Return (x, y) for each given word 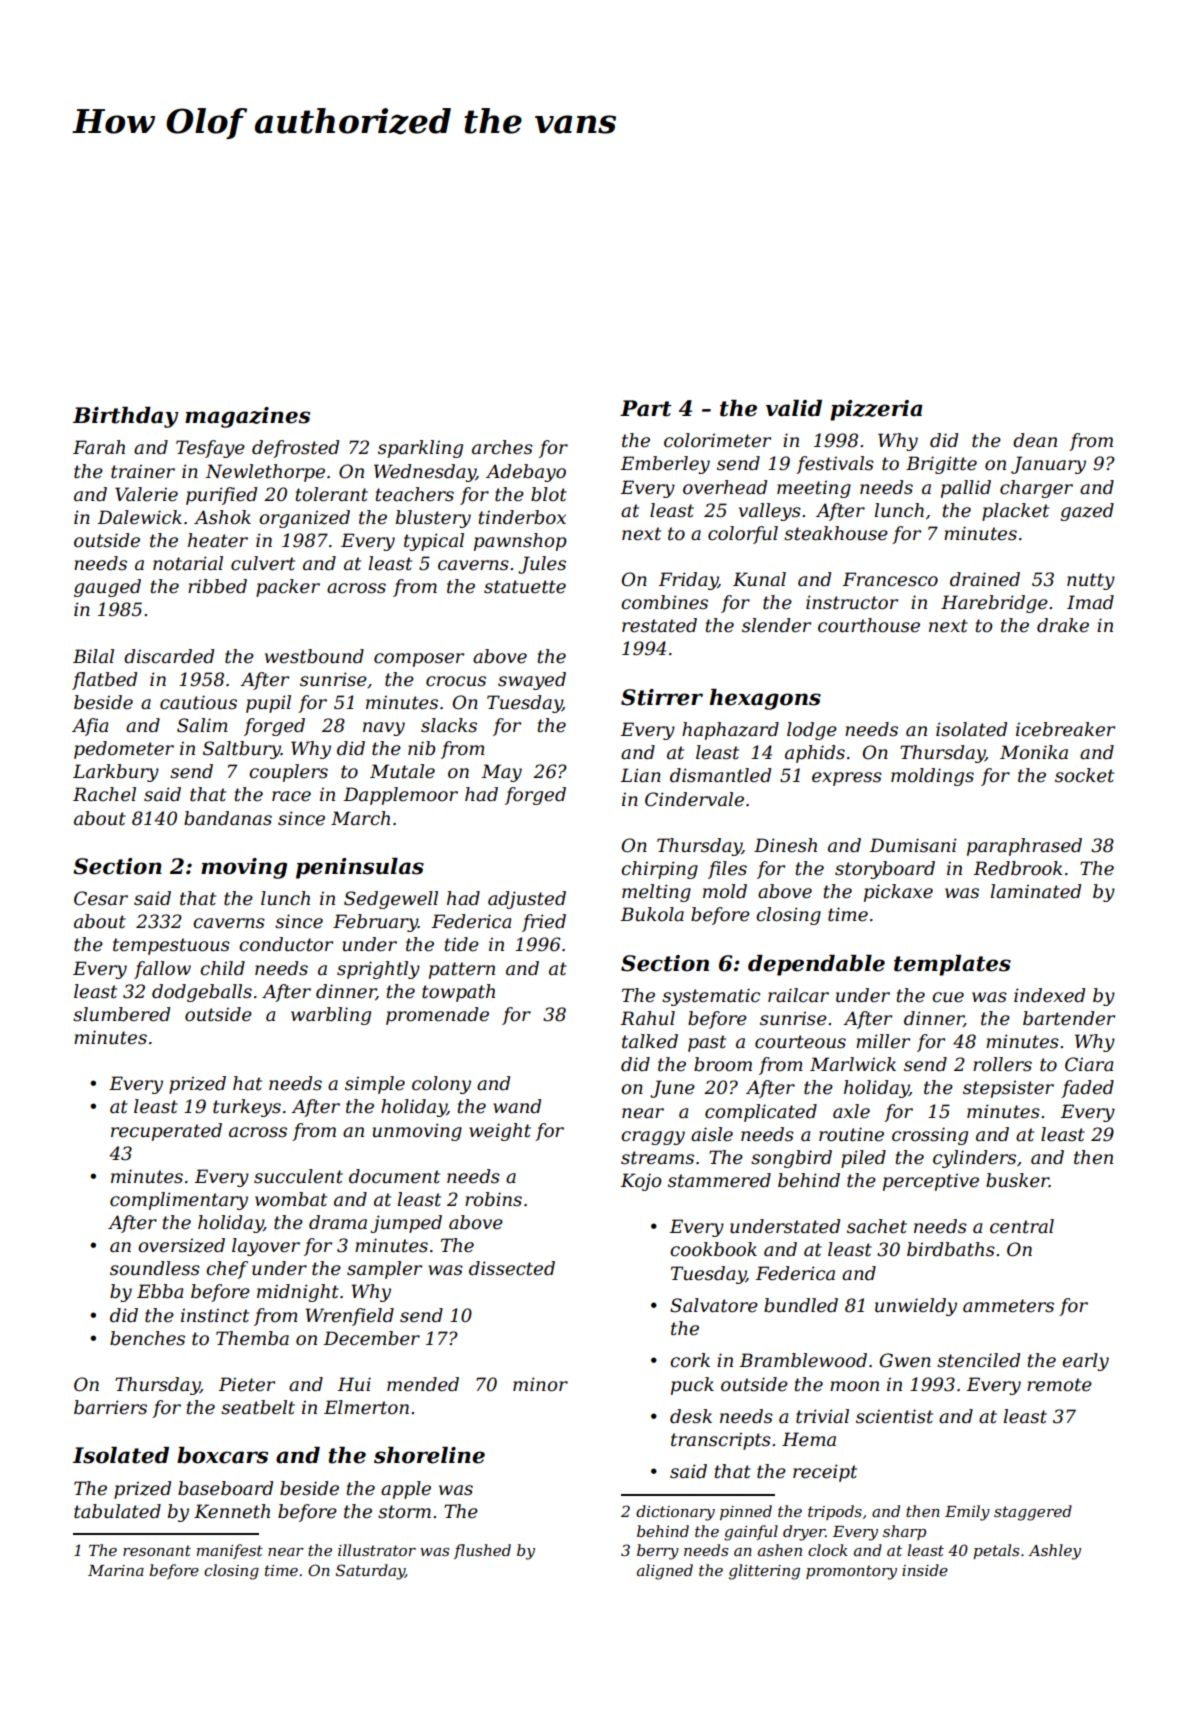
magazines (247, 417)
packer (288, 588)
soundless (155, 1268)
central (1022, 1226)
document (394, 1176)
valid (794, 408)
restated (659, 625)
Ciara (1089, 1064)
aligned (665, 1572)
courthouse (869, 625)
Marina (116, 1570)
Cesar (101, 898)
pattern (462, 970)
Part (646, 408)
